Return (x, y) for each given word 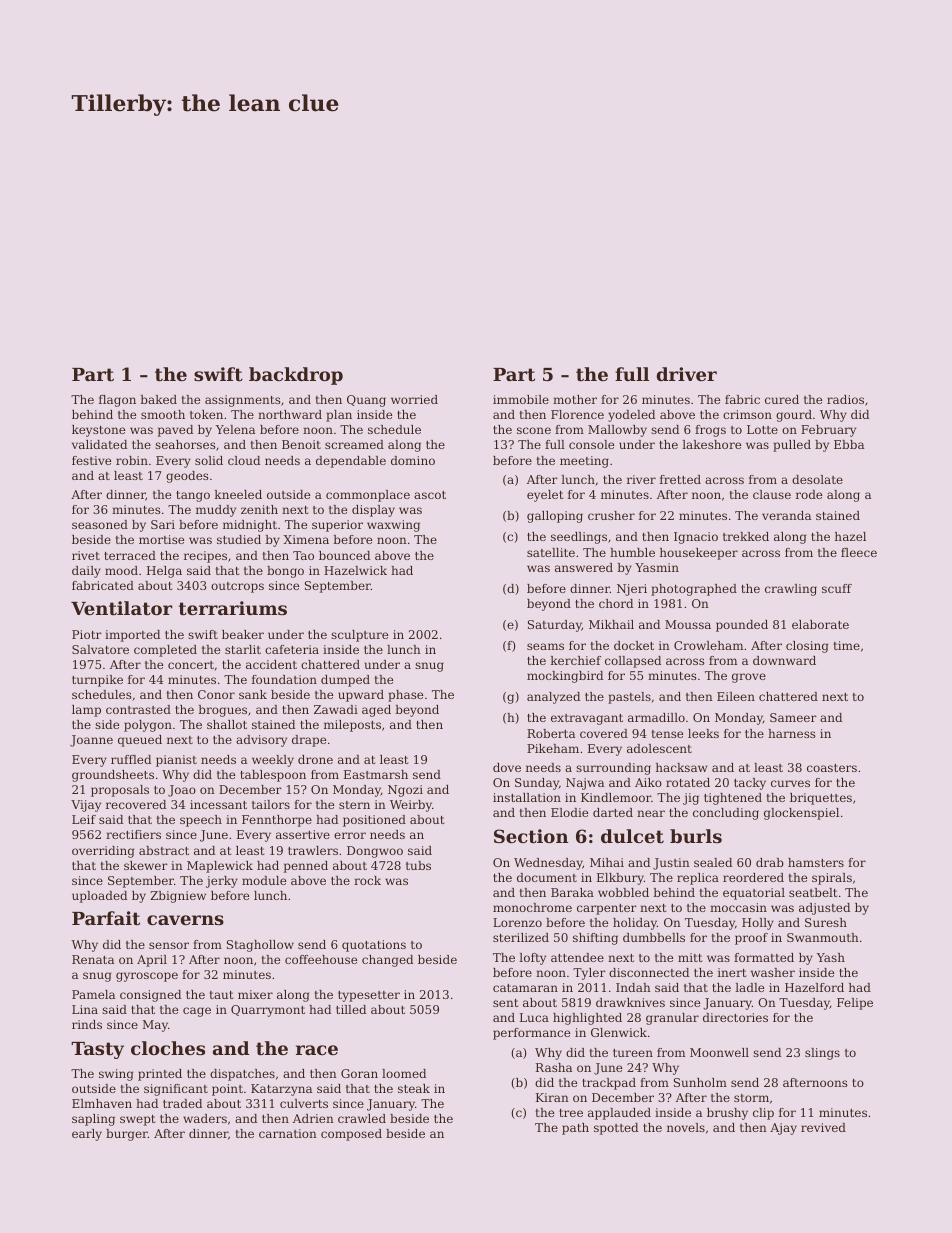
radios (845, 399)
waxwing (393, 526)
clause (772, 494)
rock (367, 880)
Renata (93, 959)
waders (205, 1118)
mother (575, 399)
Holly (758, 924)
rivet (86, 555)
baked (158, 399)
